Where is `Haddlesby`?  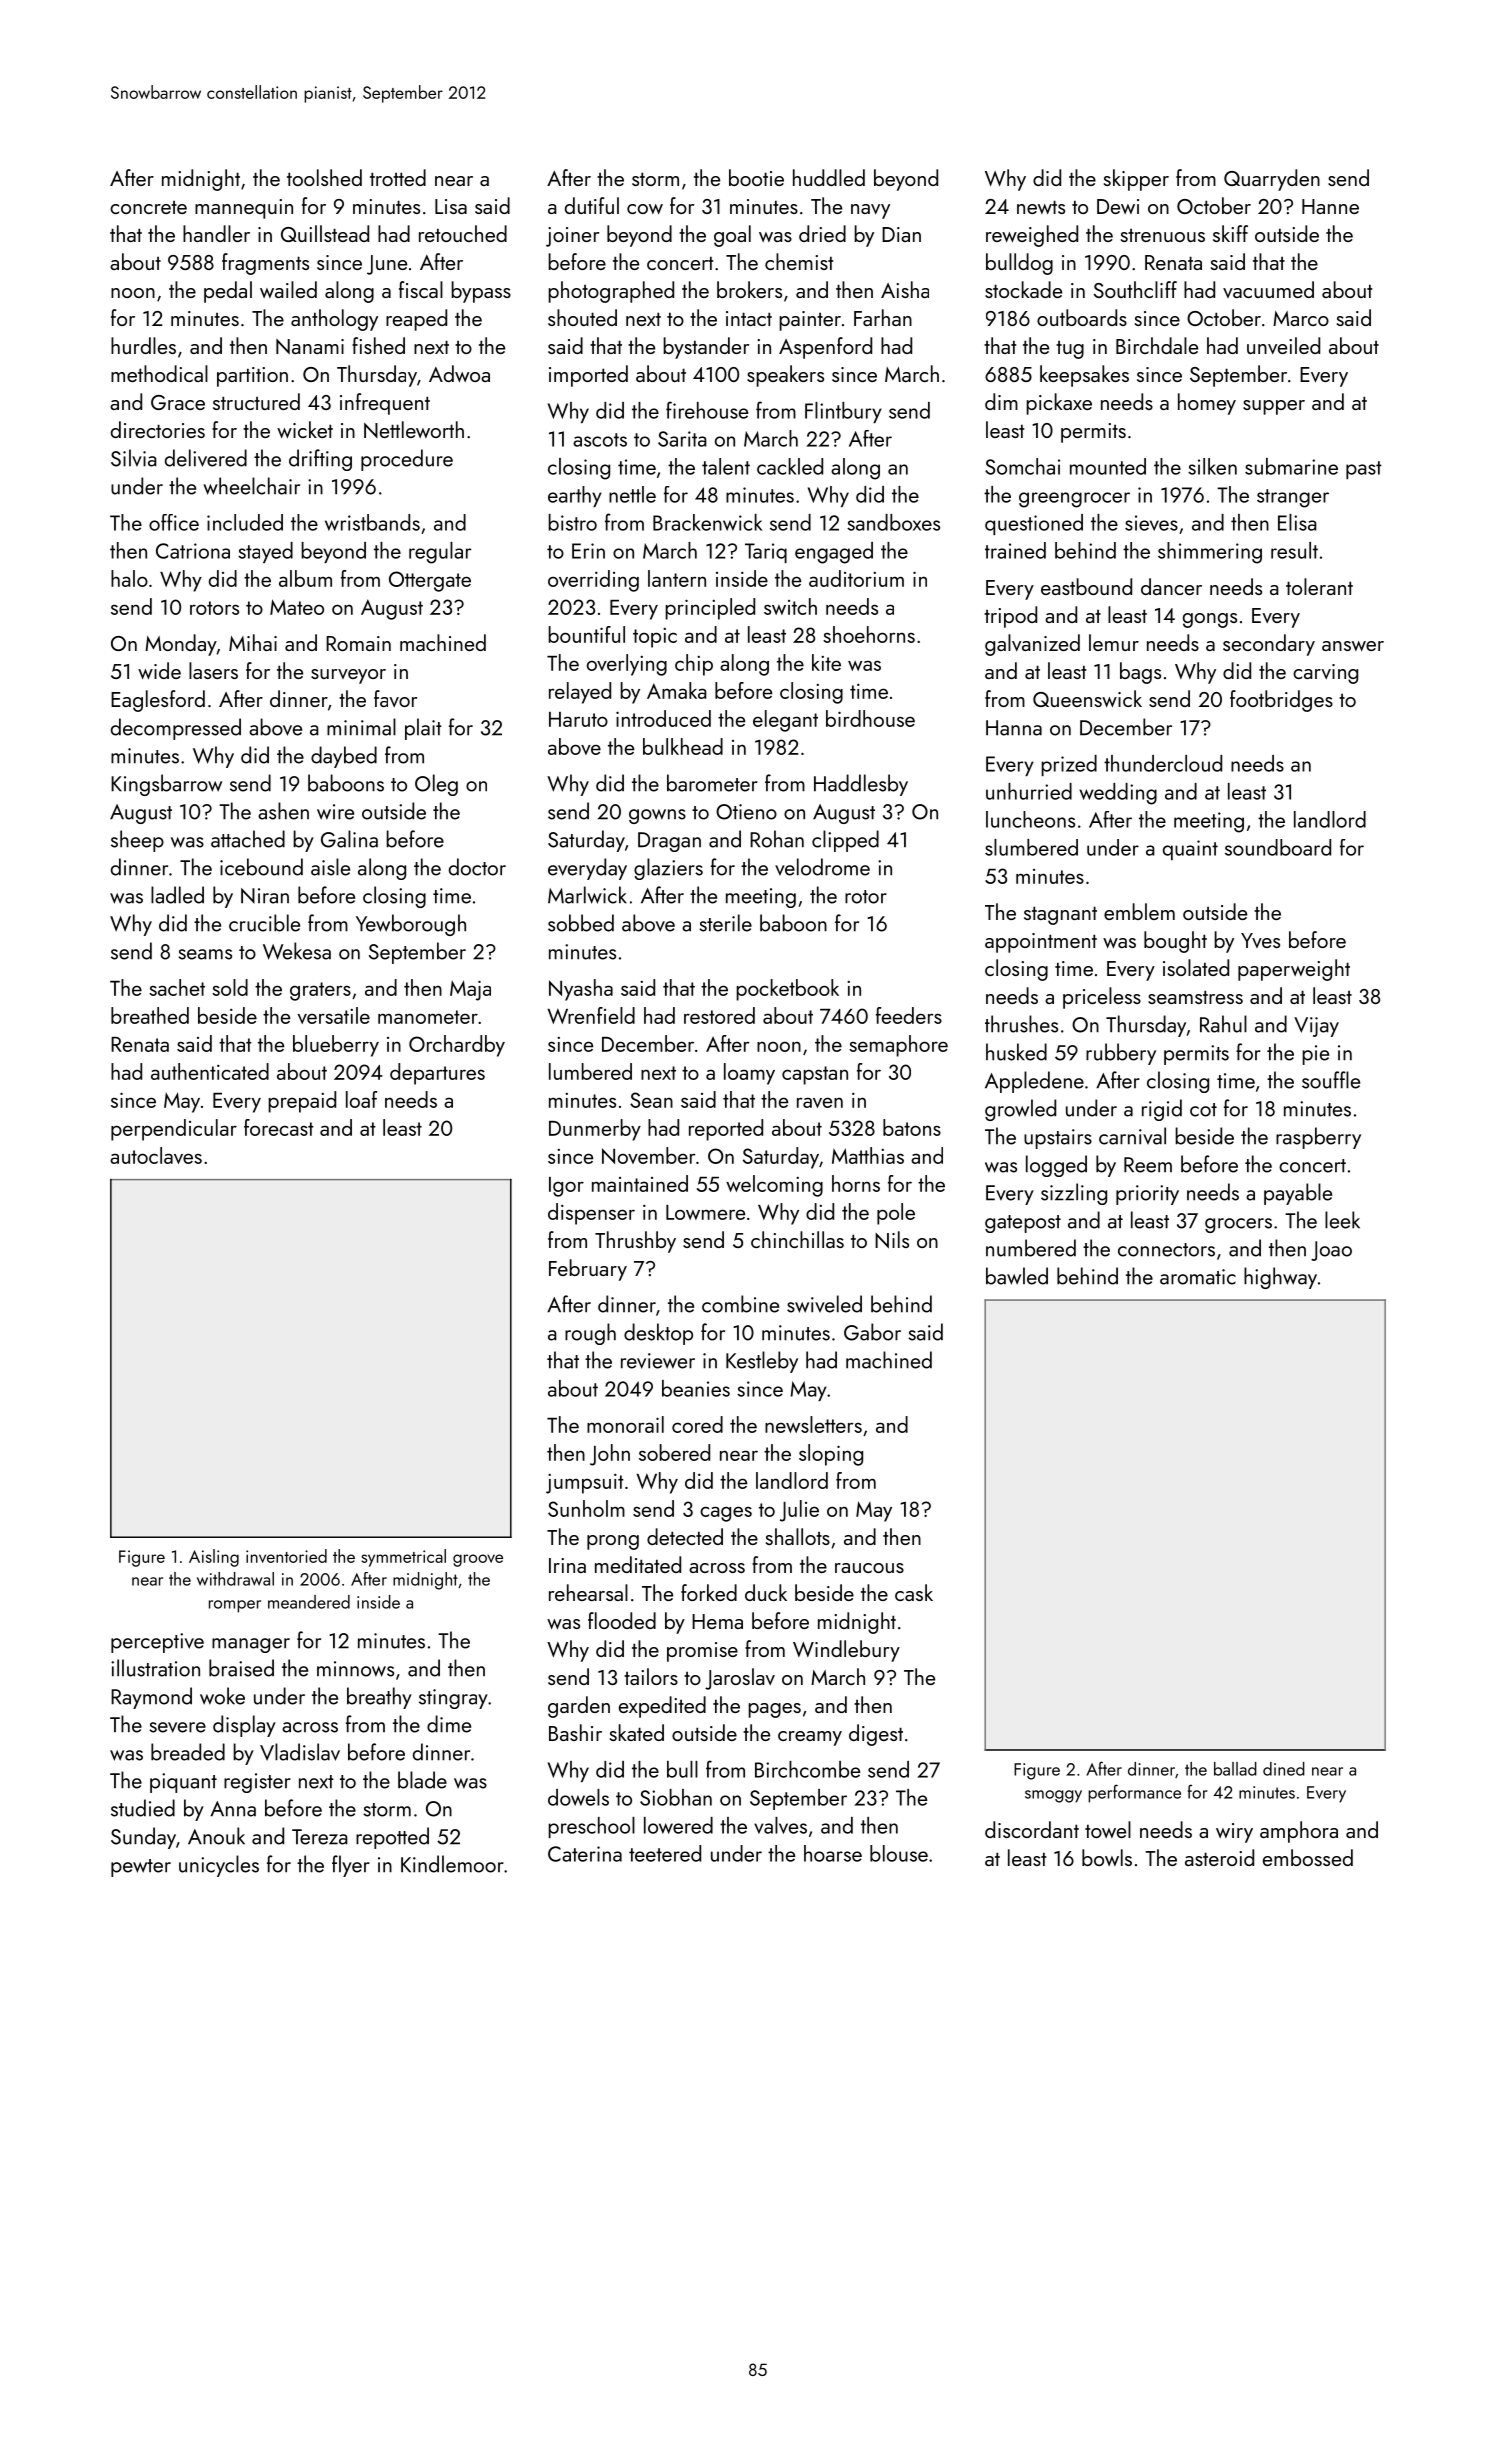
Haddlesby is located at coordinates (861, 785).
